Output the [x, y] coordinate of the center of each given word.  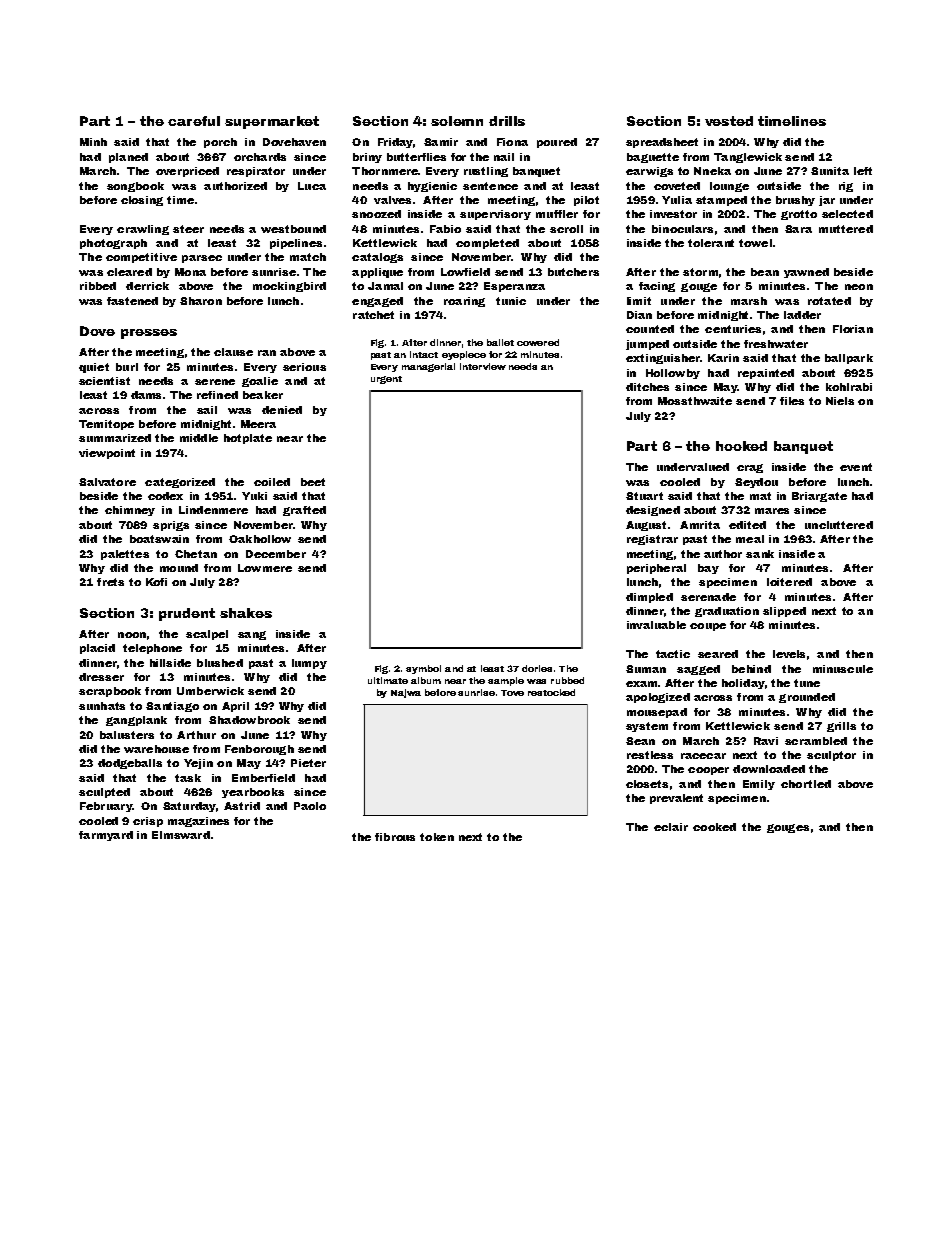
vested [729, 121]
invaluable [656, 625]
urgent [386, 380]
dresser [101, 677]
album [426, 680]
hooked [741, 446]
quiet [94, 368]
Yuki [254, 496]
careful [194, 121]
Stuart [644, 496]
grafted [304, 511]
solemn [457, 121]
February [106, 807]
